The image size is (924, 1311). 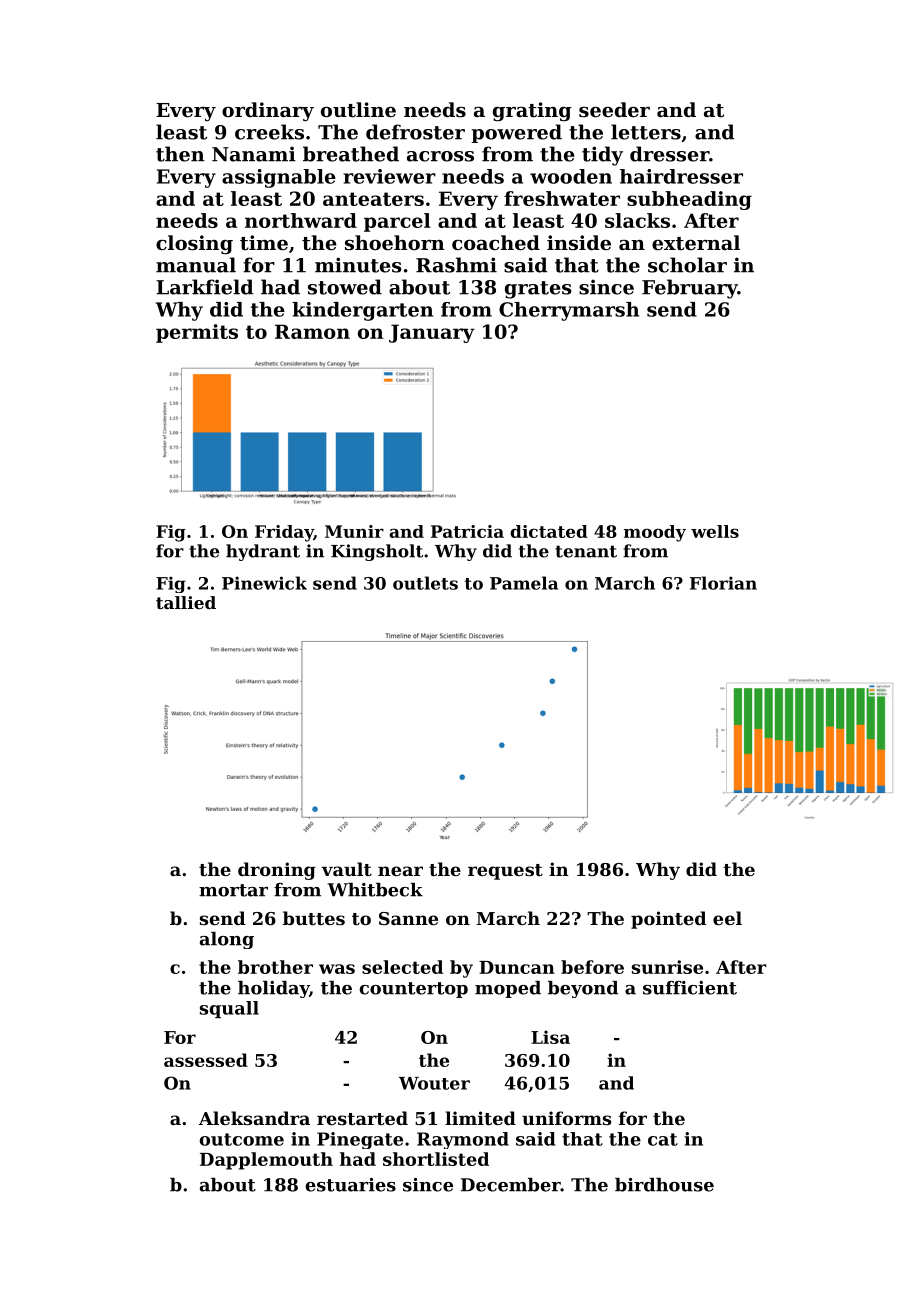 I want to click on stowed, so click(x=345, y=287).
